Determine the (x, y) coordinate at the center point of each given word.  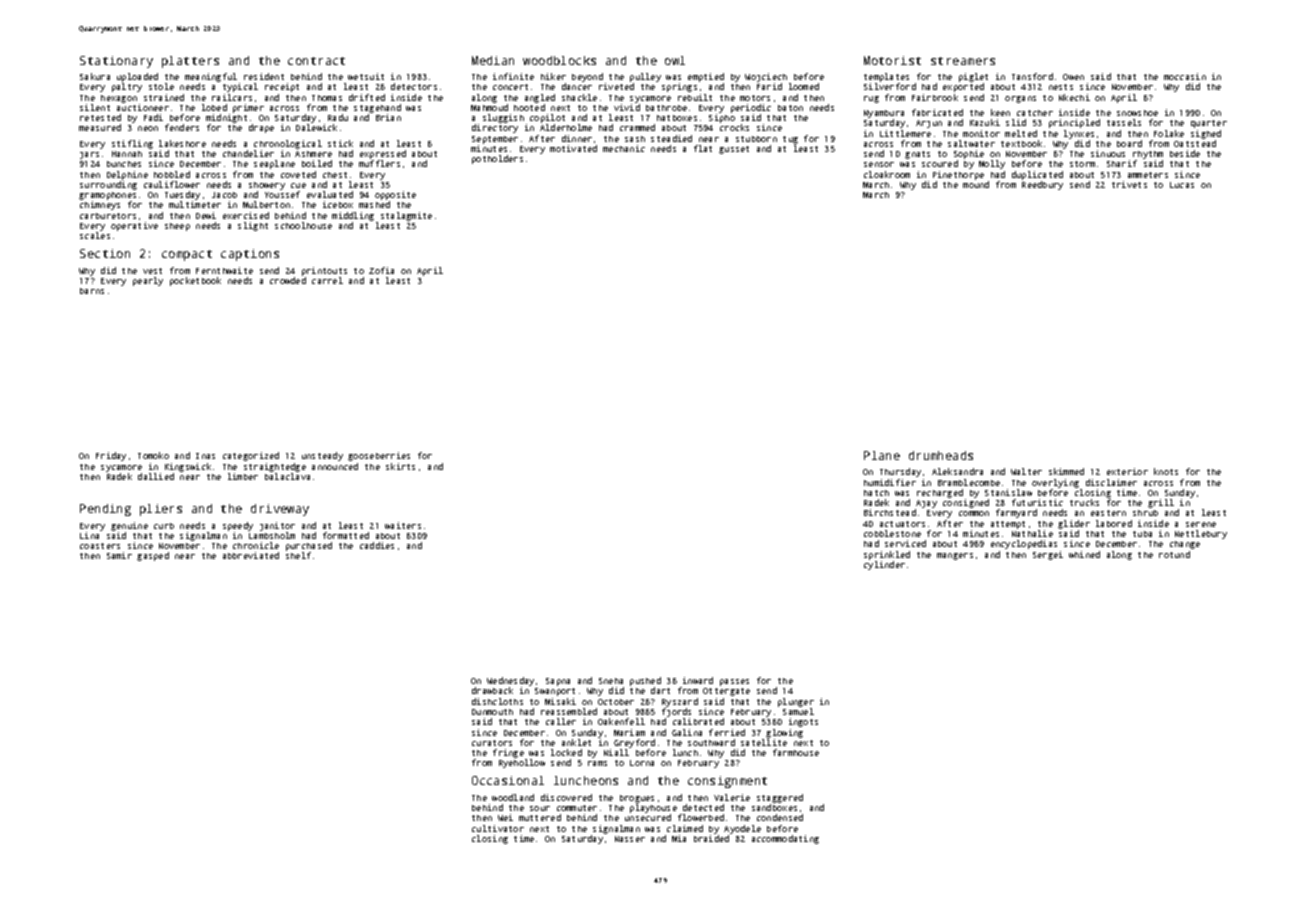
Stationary (116, 62)
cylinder (884, 565)
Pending (105, 510)
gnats (917, 155)
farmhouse (796, 752)
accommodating (785, 839)
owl (675, 60)
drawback (492, 690)
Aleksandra (957, 471)
